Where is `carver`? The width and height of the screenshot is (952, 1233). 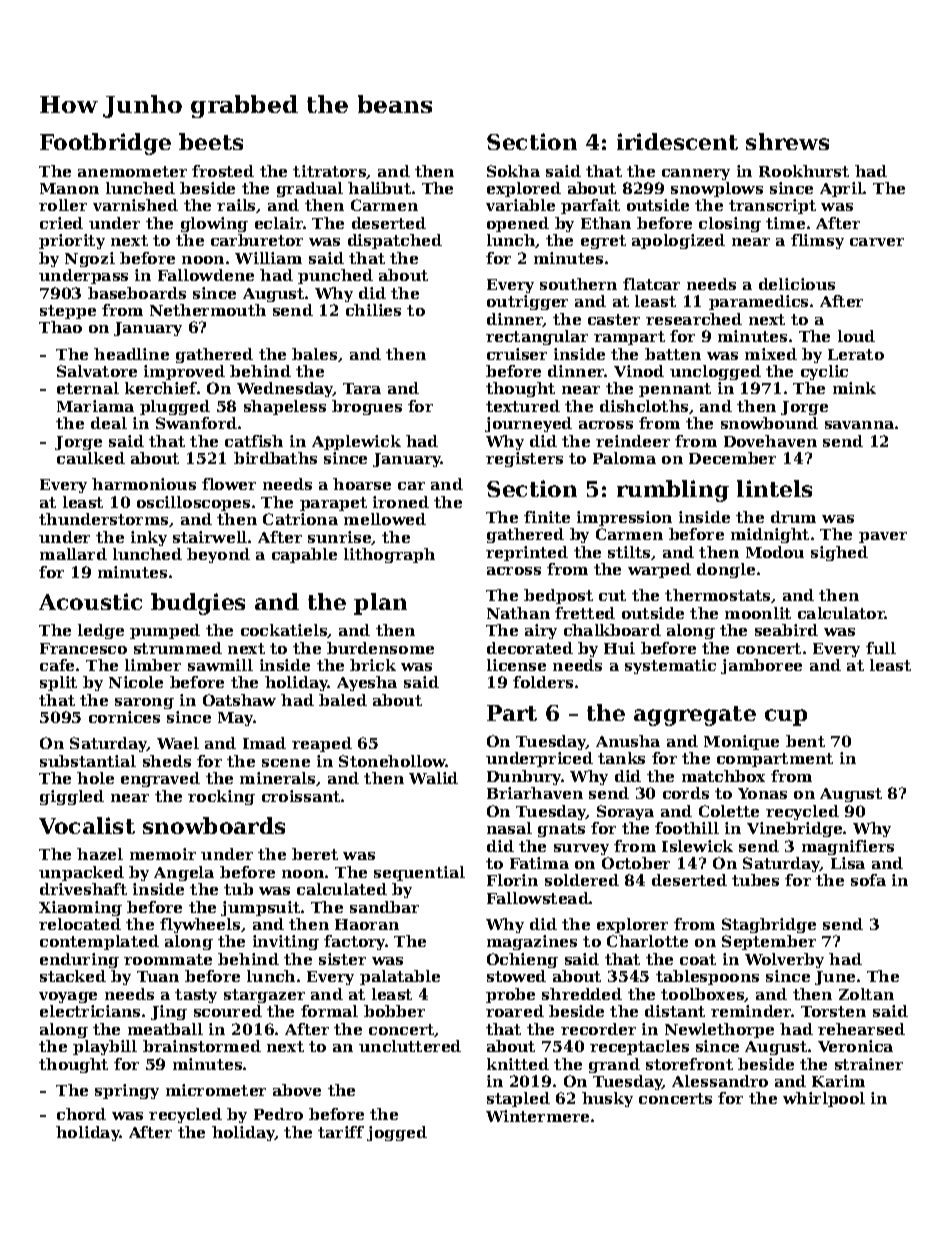 carver is located at coordinates (877, 242).
